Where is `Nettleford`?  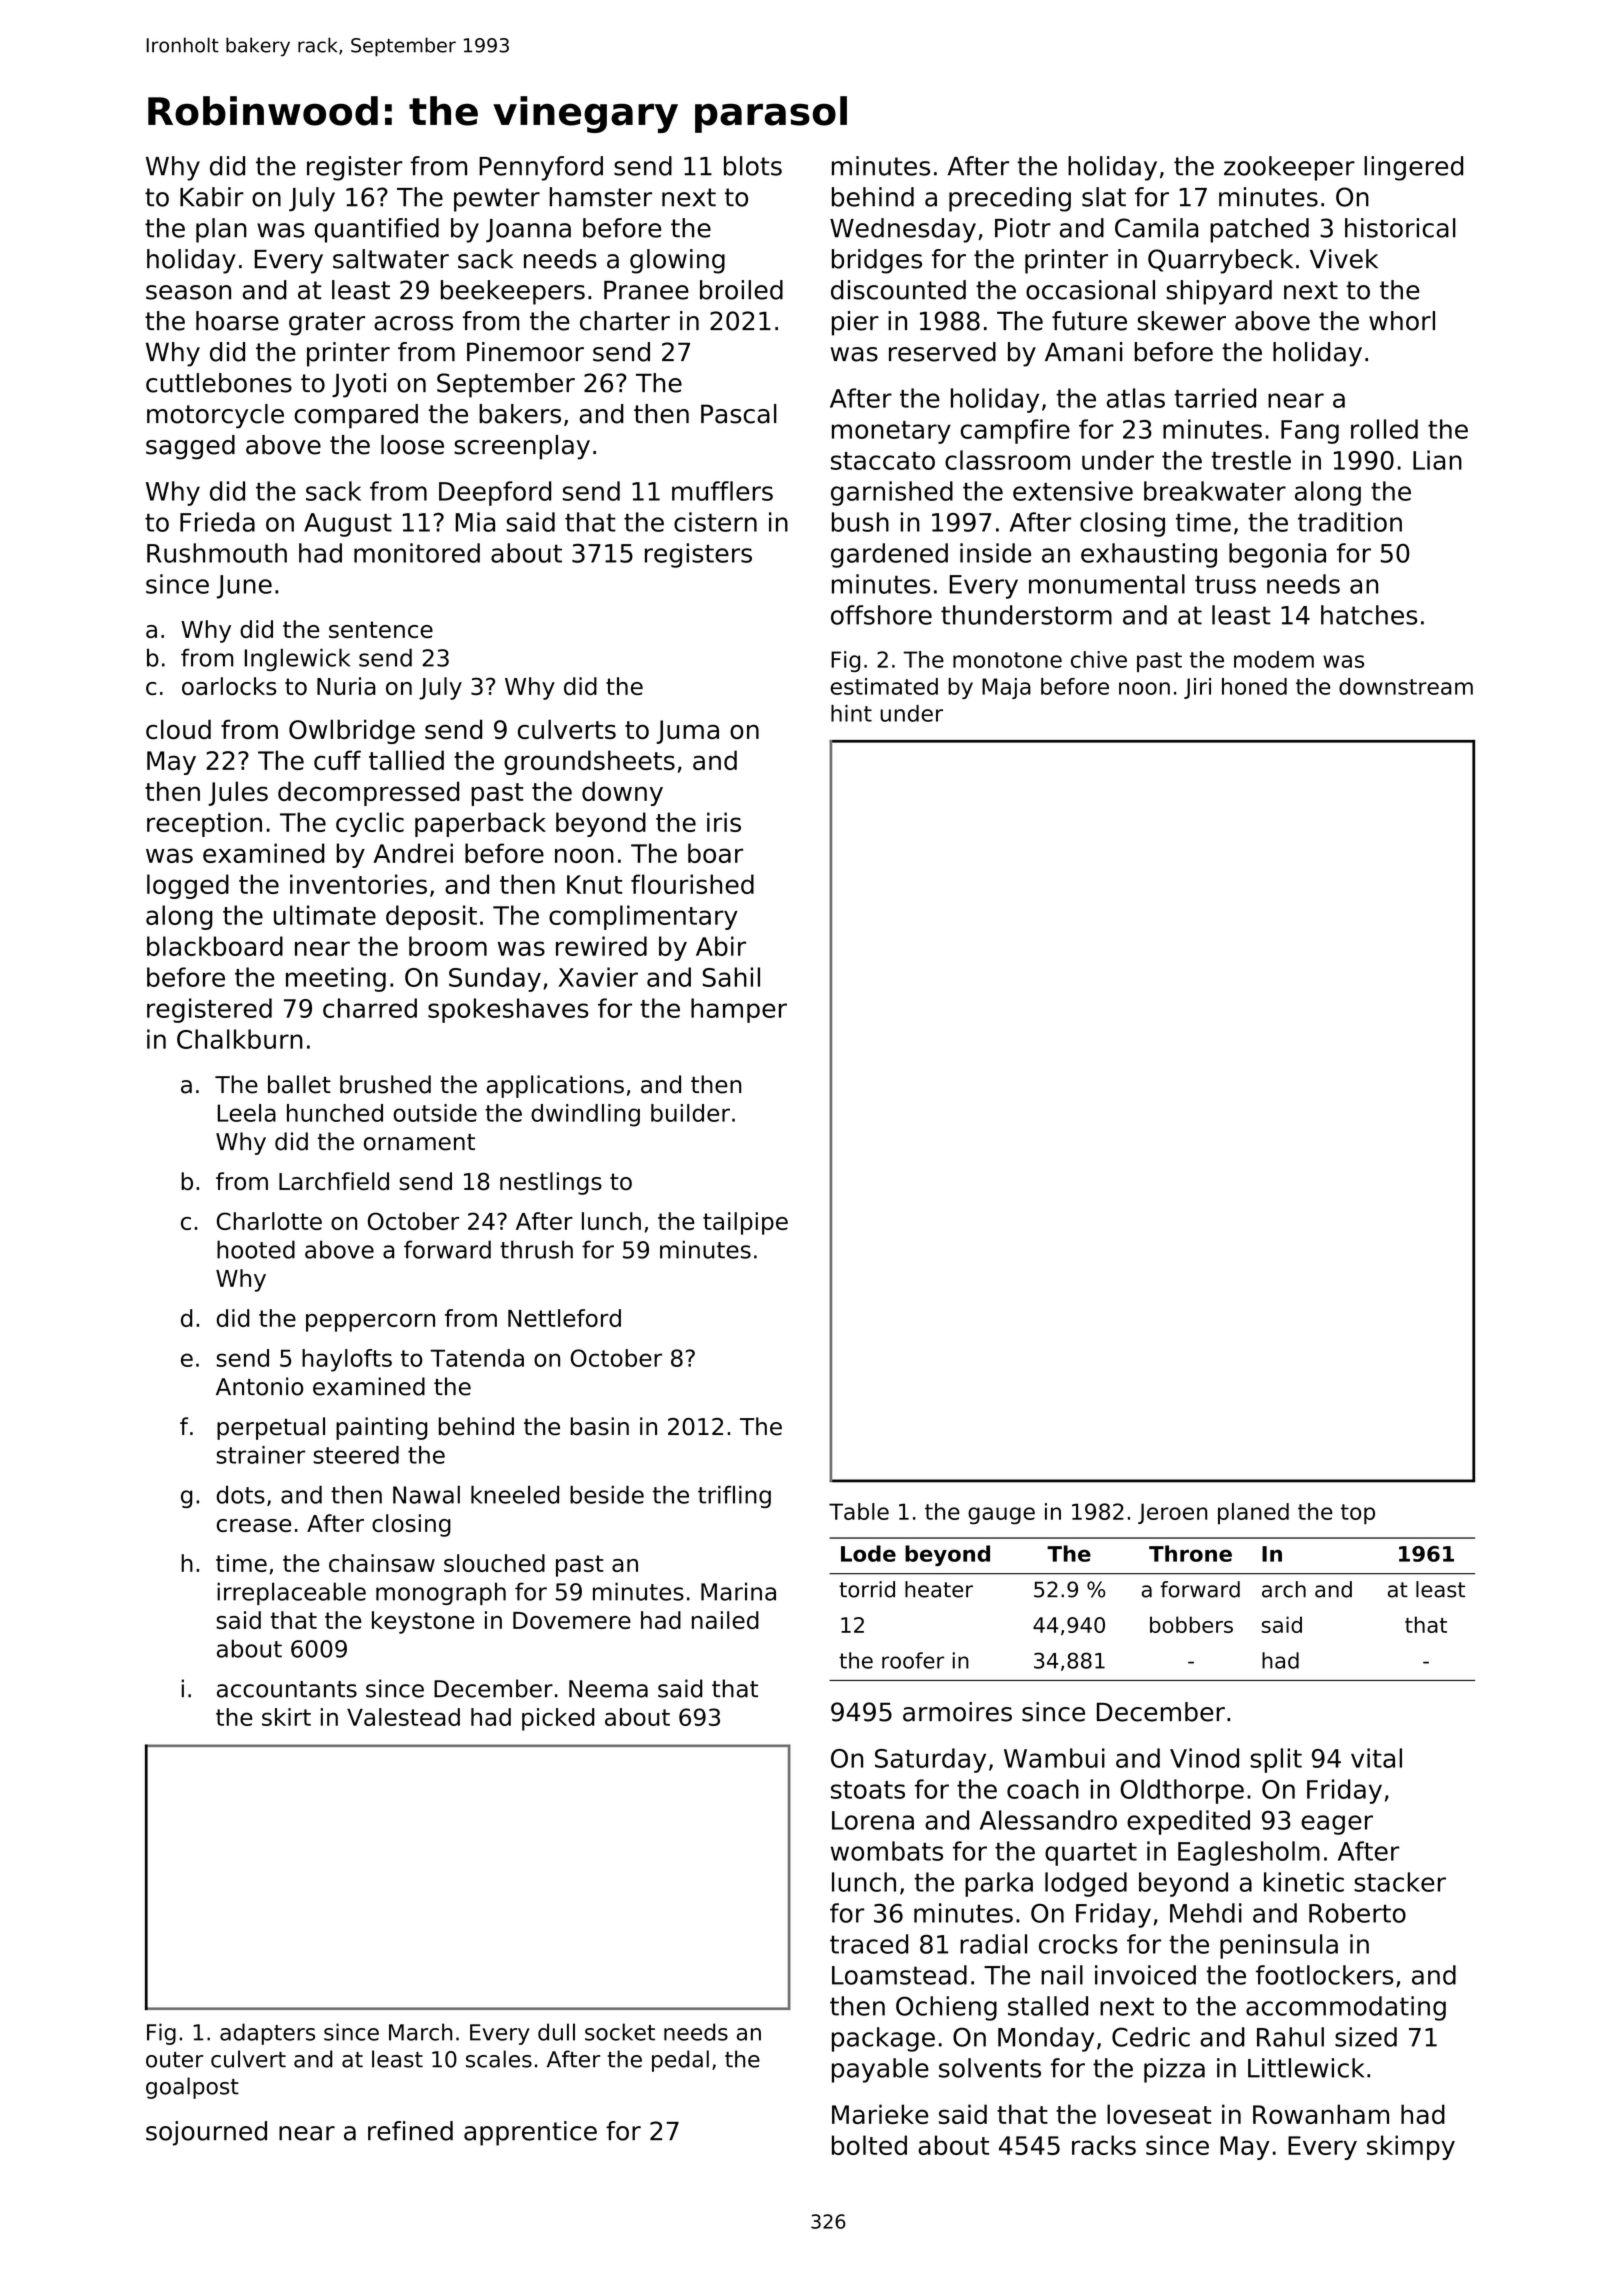
Nettleford is located at coordinates (564, 1318).
